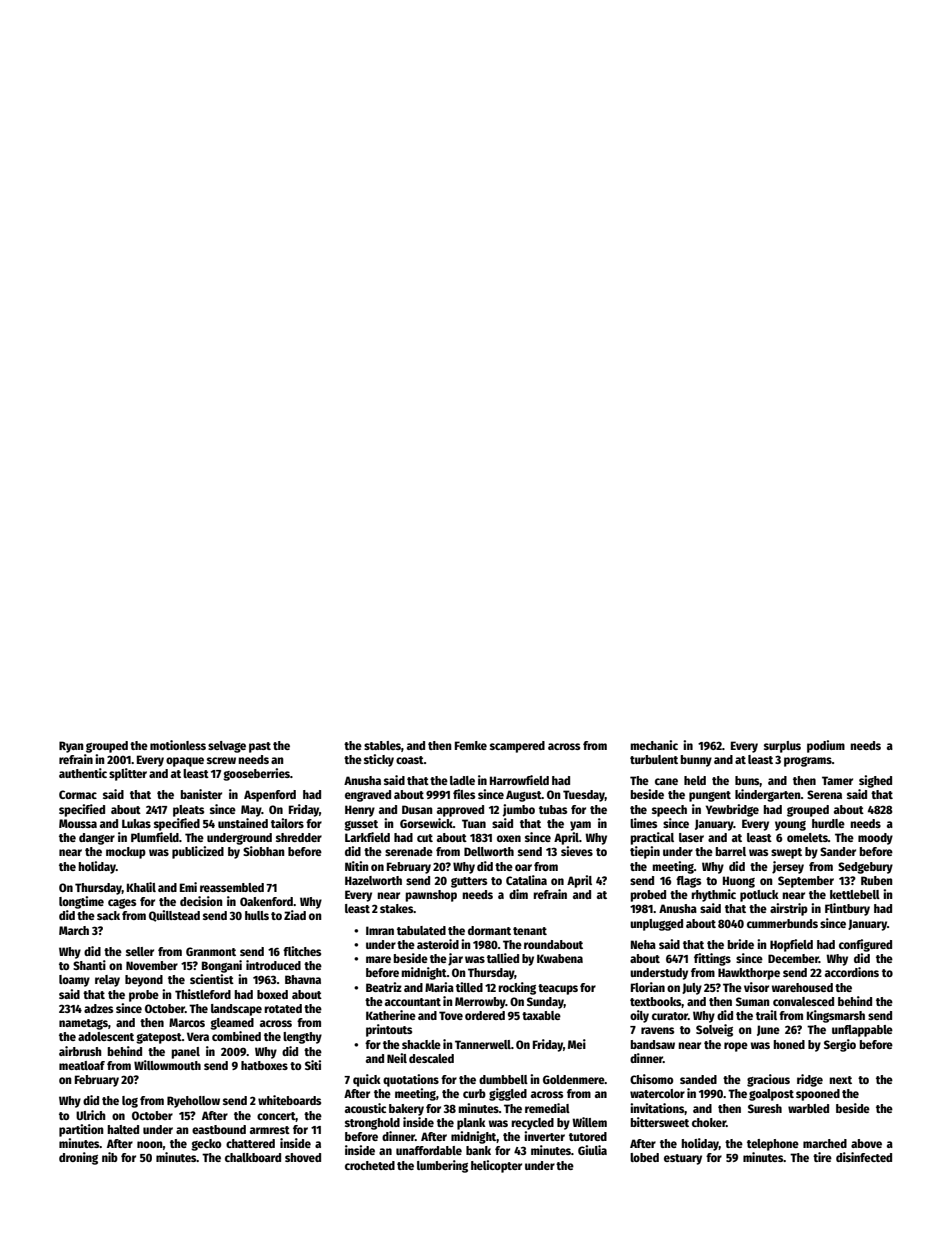 This document has height=1233, width=952. Describe the element at coordinates (411, 1080) in the document. I see `quotations` at that location.
